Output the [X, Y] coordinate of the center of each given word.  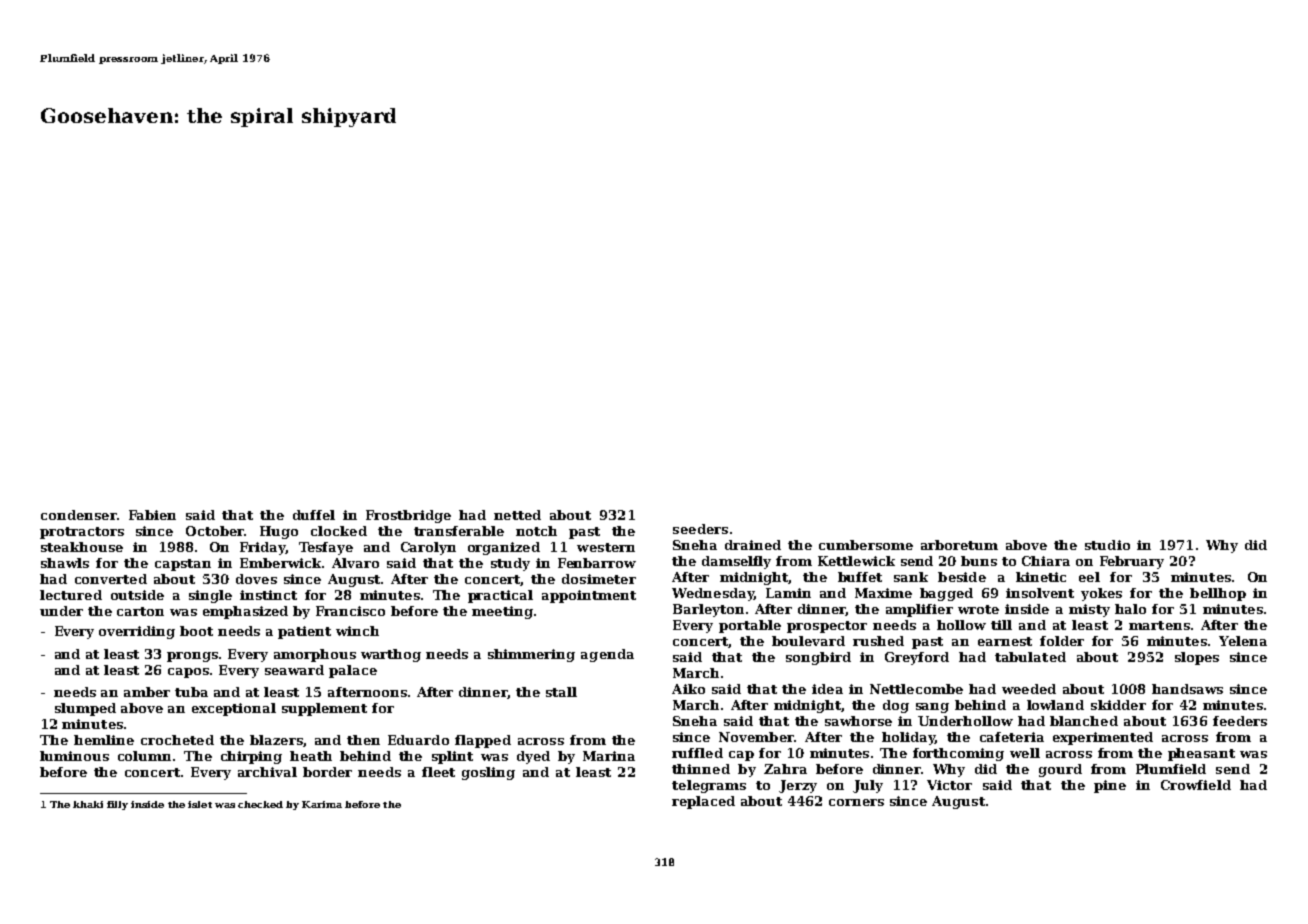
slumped [85, 709]
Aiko [688, 689]
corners [856, 802]
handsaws [1187, 689]
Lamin [788, 593]
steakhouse [82, 547]
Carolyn [428, 548]
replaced [703, 802]
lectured [71, 595]
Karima [322, 804]
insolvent [1040, 593]
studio [1107, 545]
